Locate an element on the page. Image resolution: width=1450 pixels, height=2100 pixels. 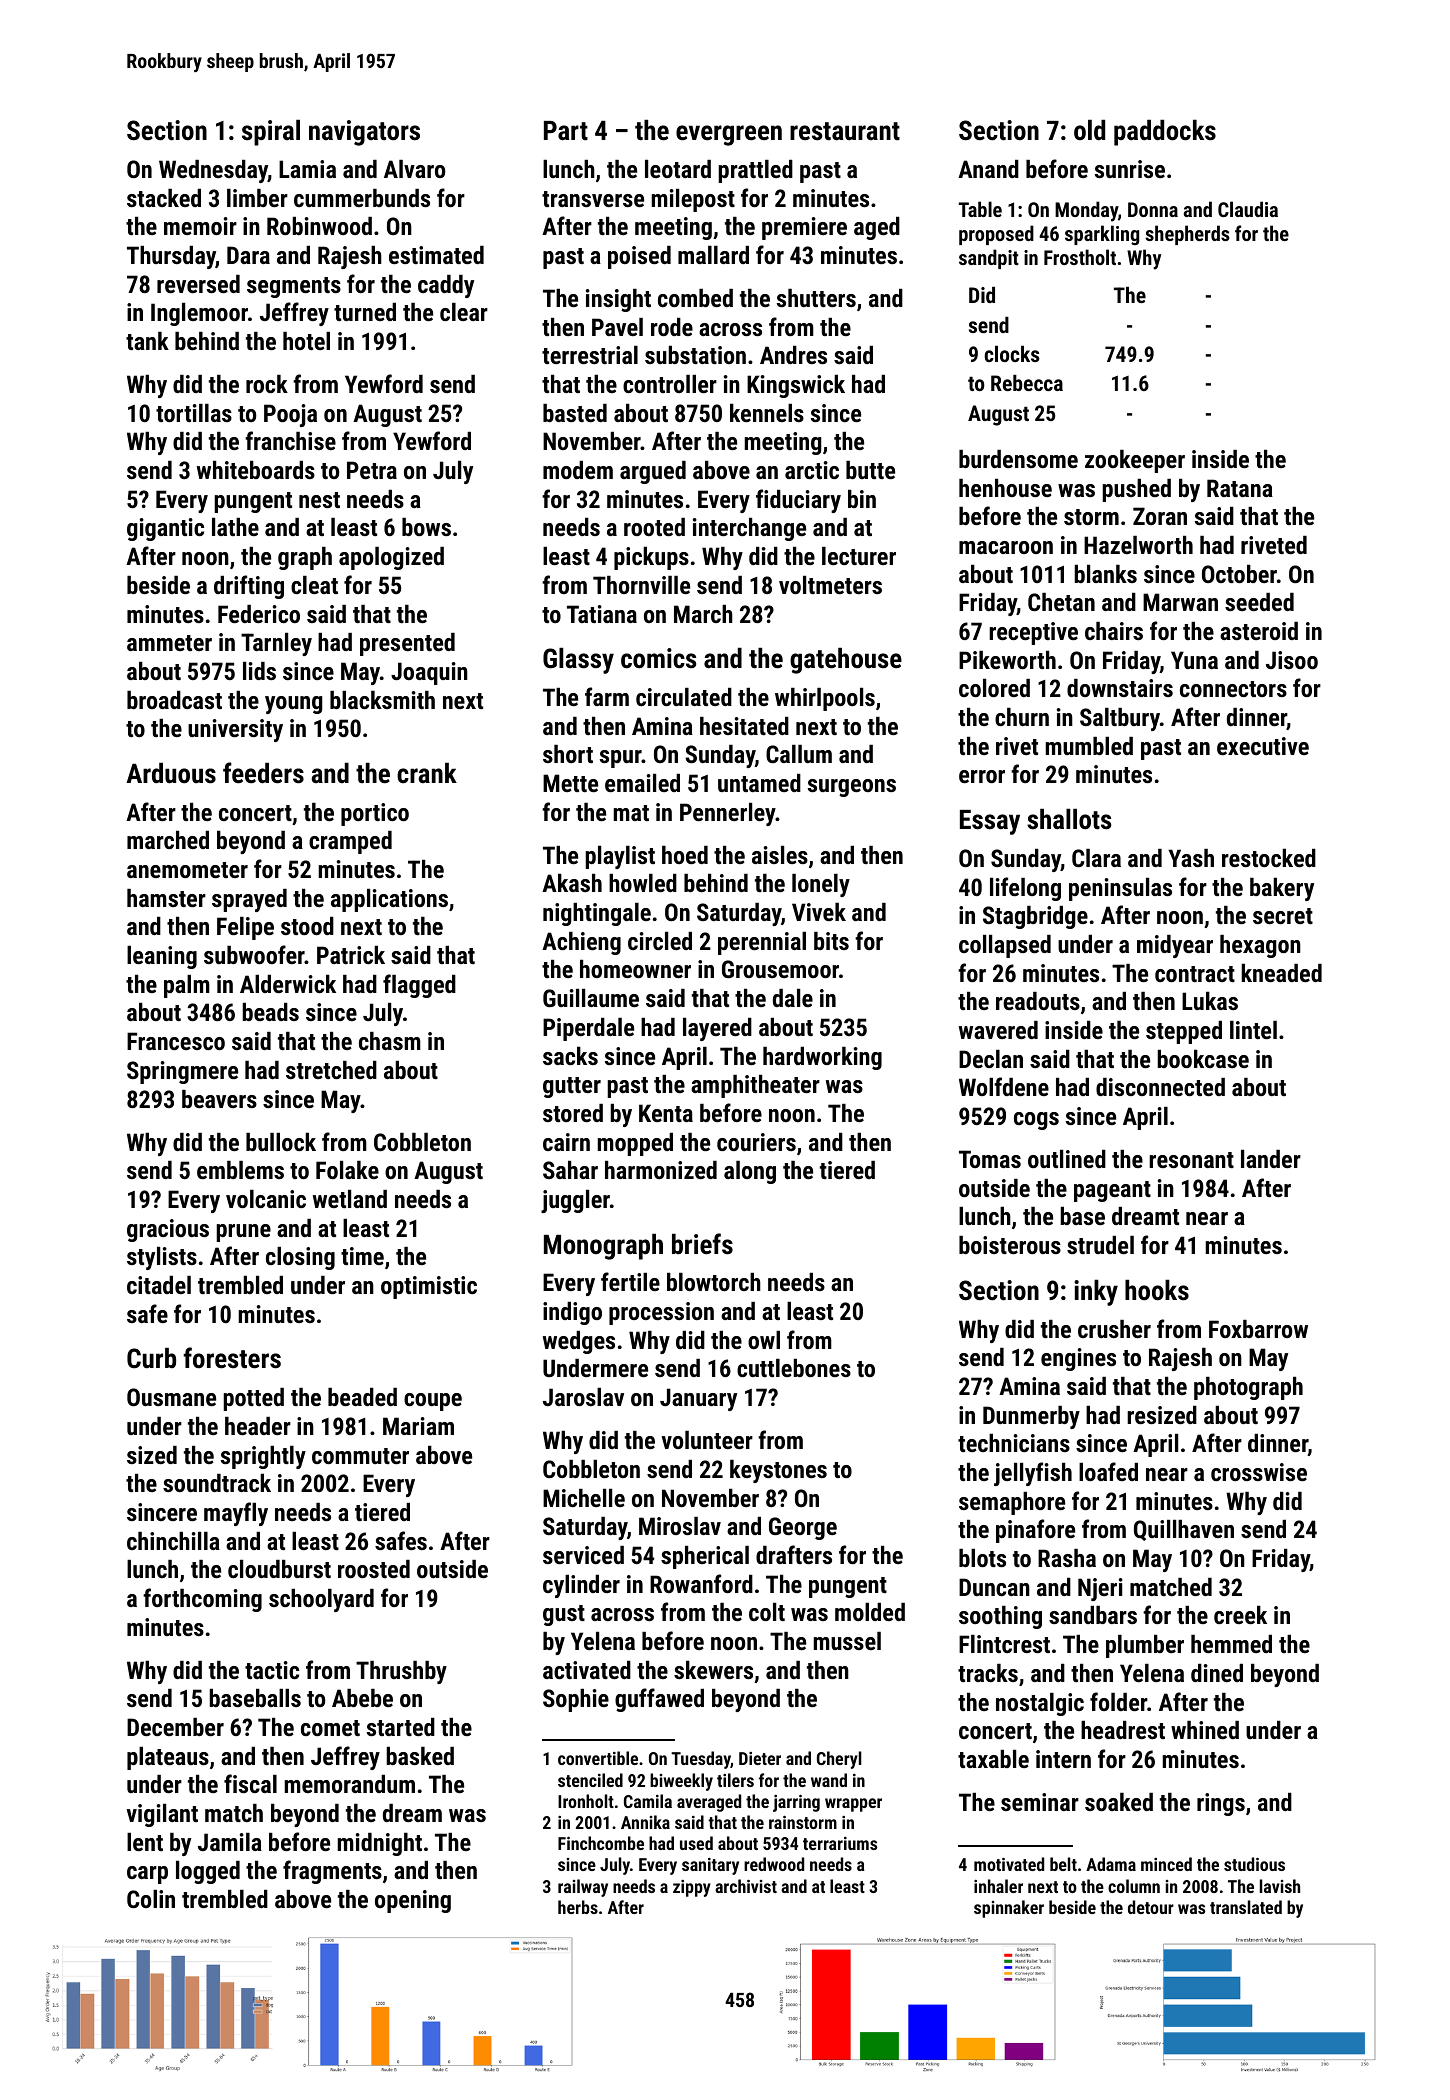
leaning is located at coordinates (162, 957).
